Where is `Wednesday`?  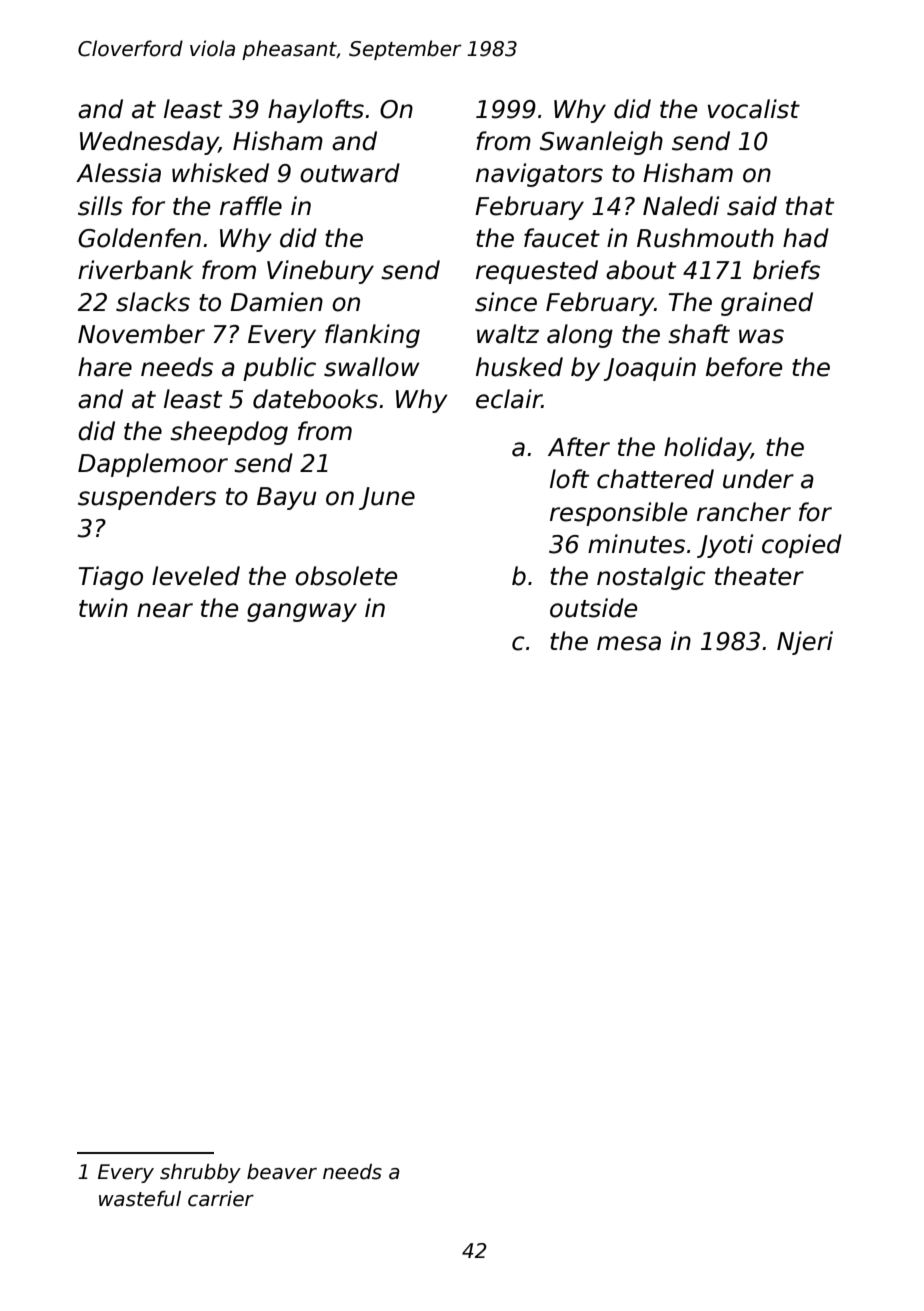
Wednesday is located at coordinates (149, 143).
